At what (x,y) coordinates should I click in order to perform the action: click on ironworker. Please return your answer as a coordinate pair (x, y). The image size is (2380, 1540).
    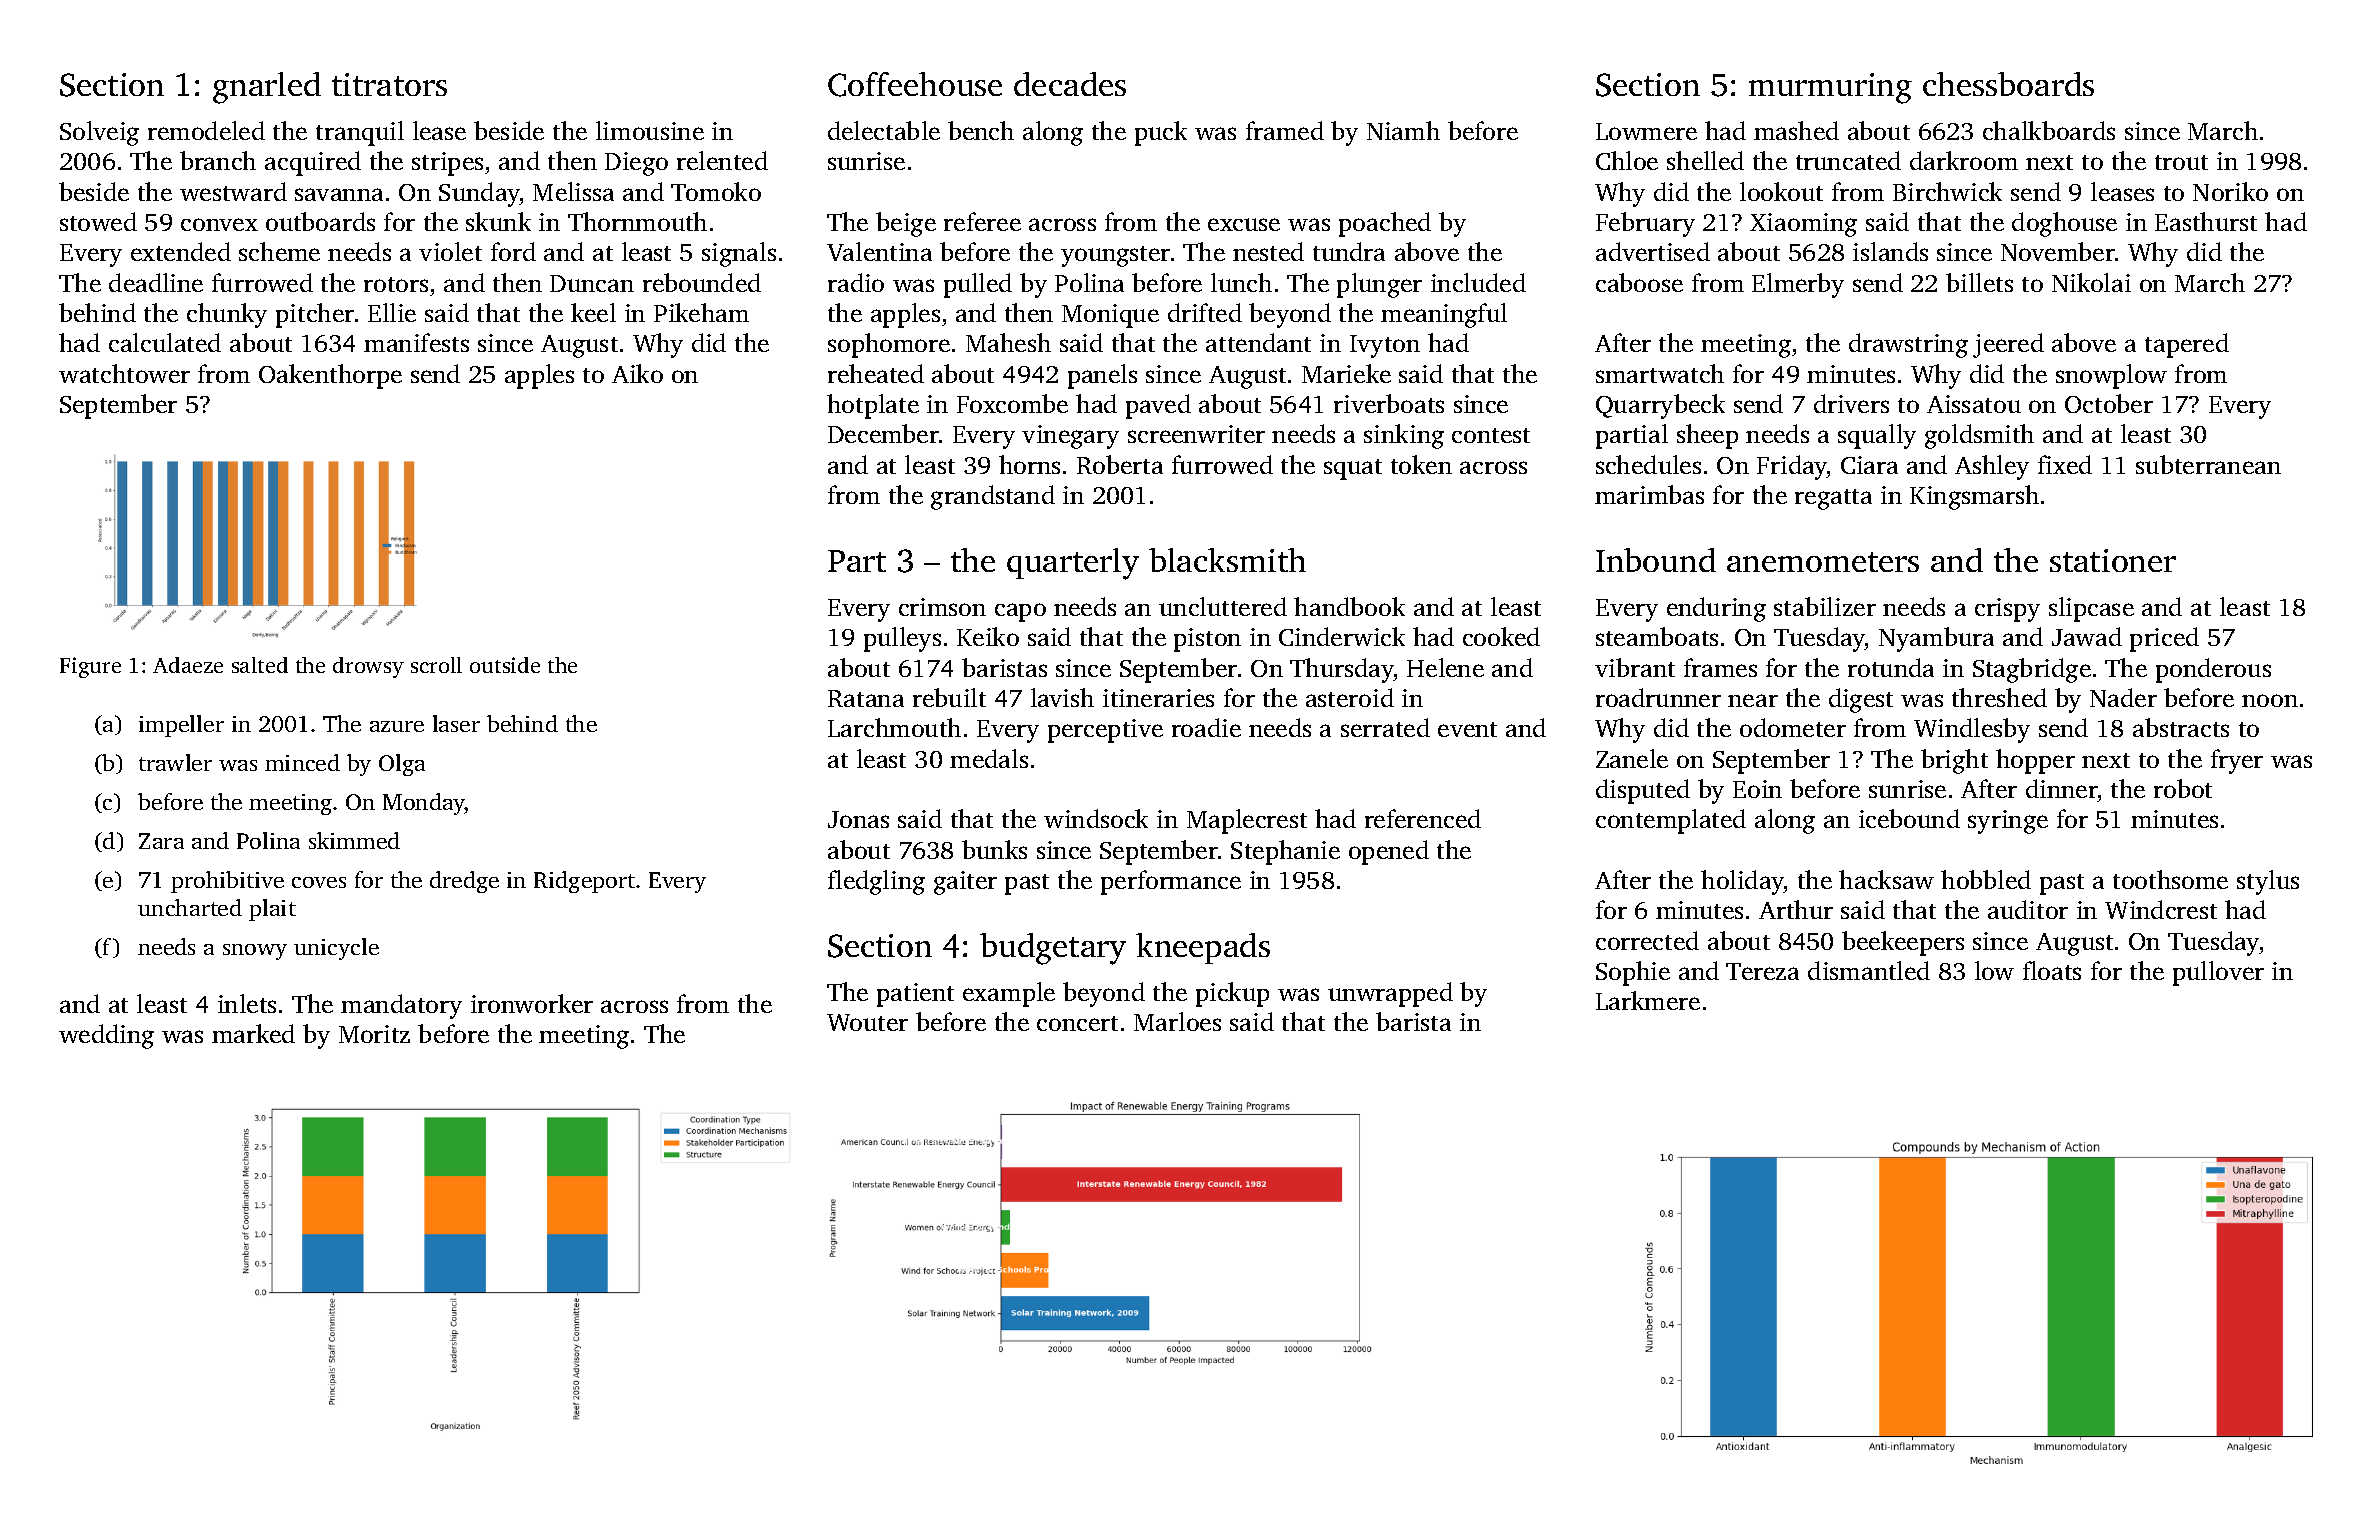
    Looking at the image, I should click on (532, 1003).
